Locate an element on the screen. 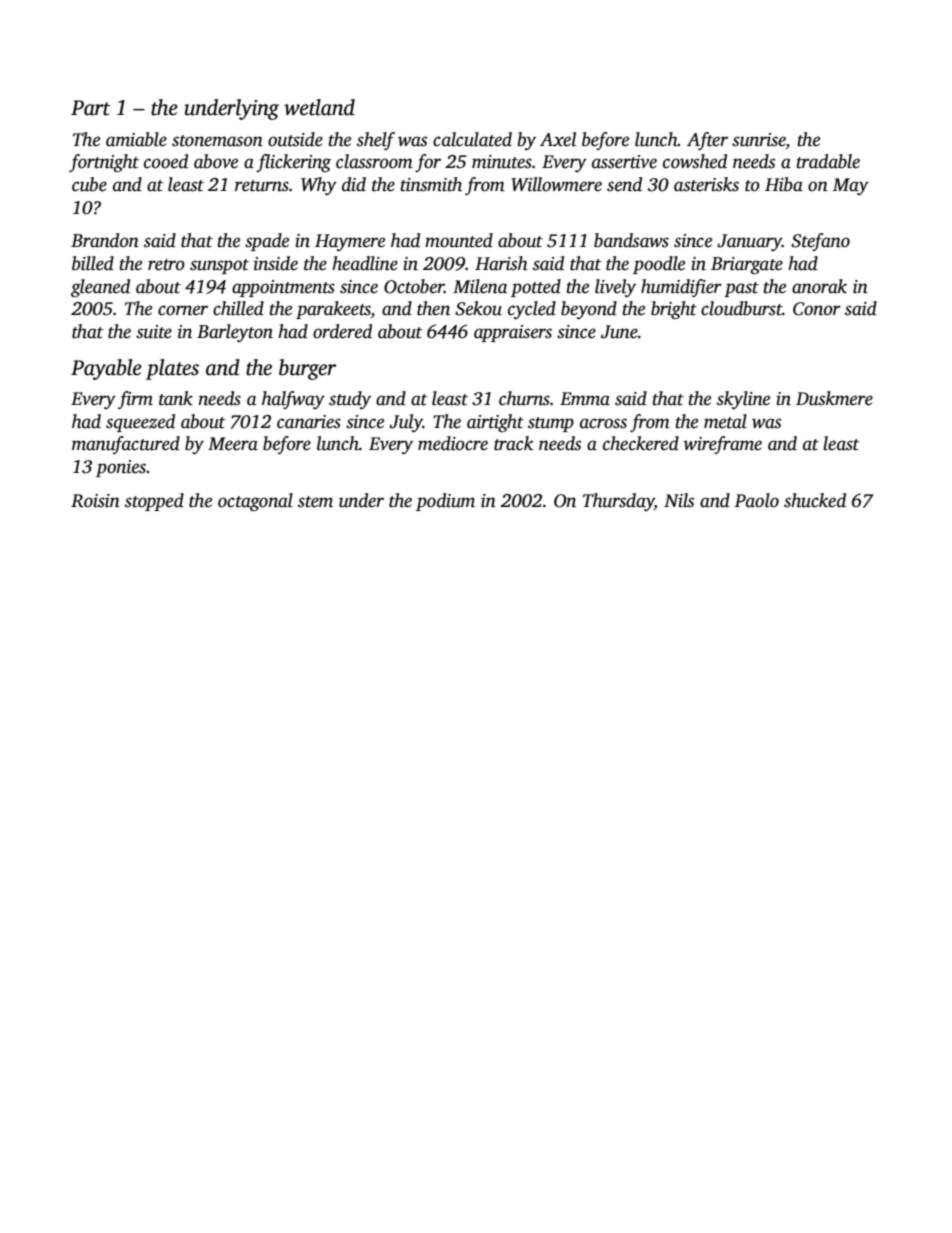  cycled is located at coordinates (532, 310).
